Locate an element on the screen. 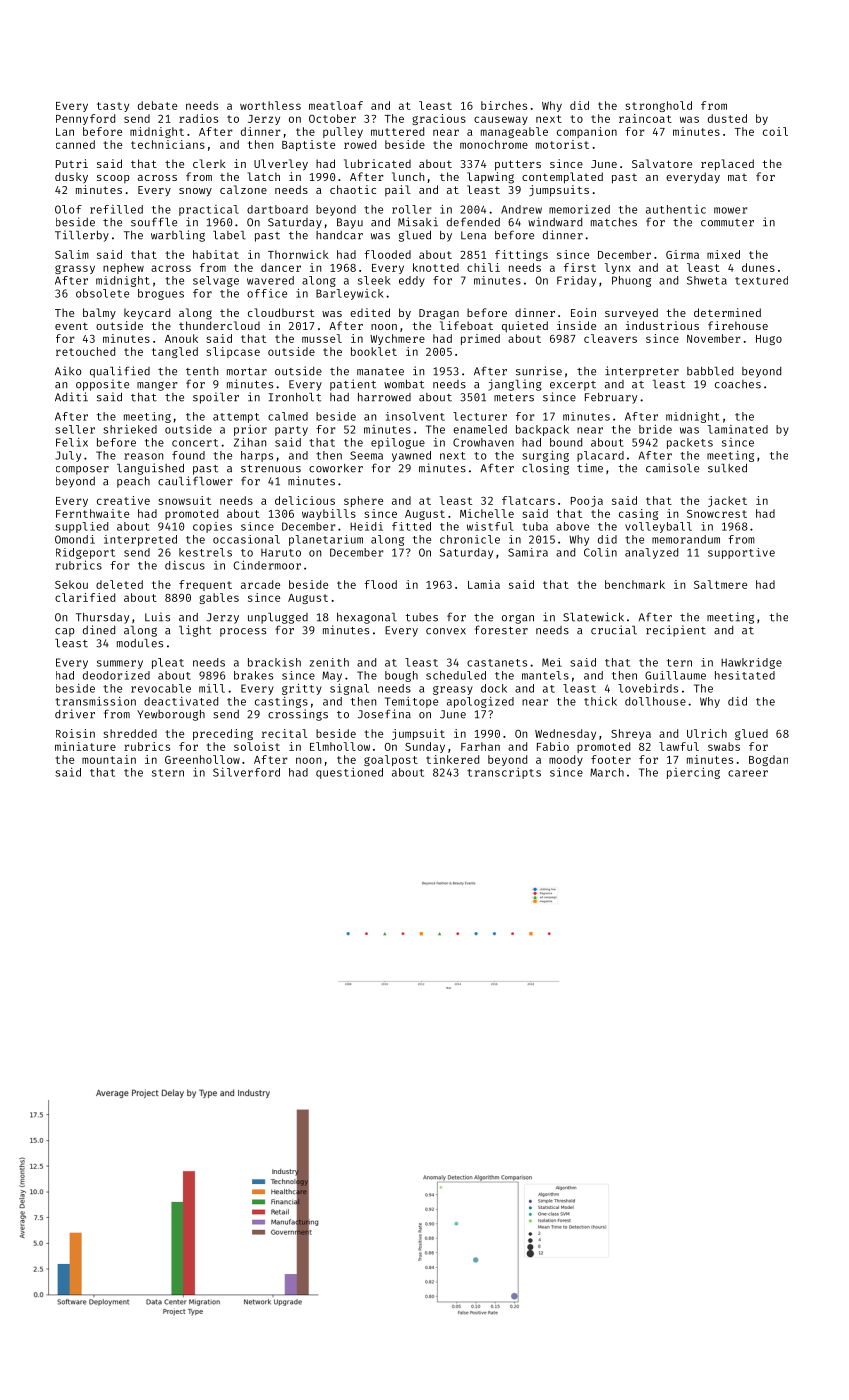  meatloaf is located at coordinates (336, 105).
